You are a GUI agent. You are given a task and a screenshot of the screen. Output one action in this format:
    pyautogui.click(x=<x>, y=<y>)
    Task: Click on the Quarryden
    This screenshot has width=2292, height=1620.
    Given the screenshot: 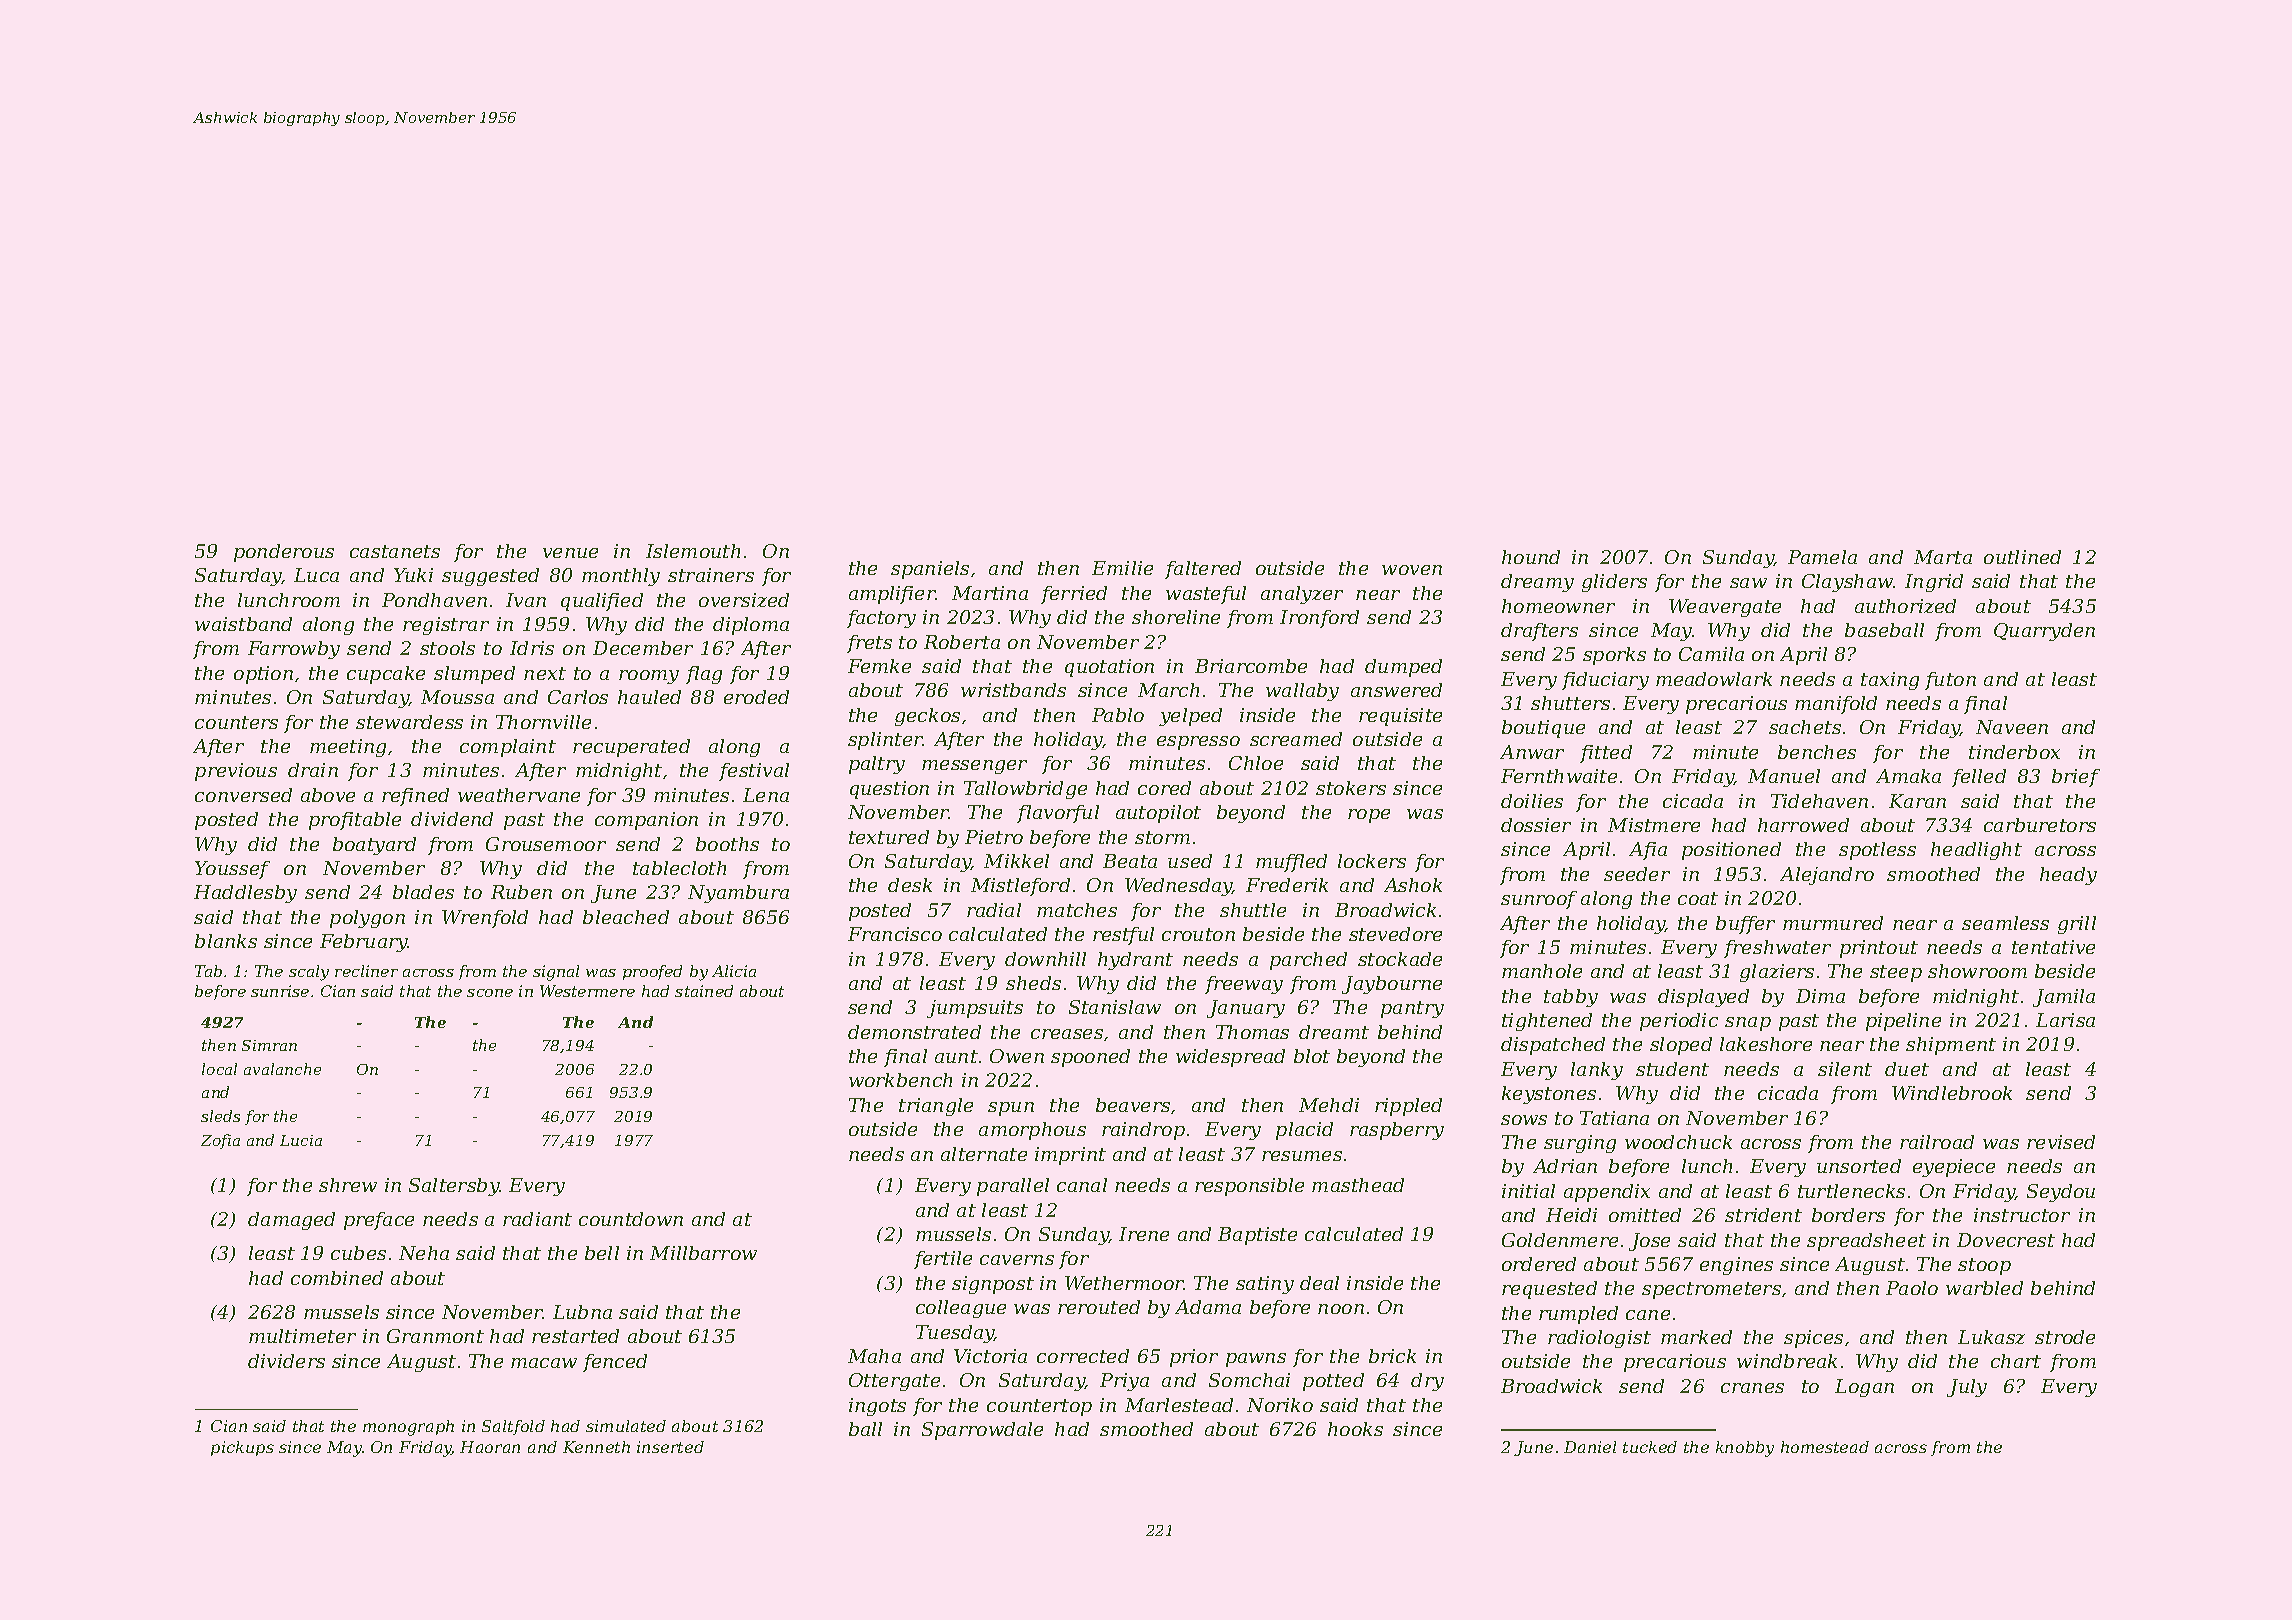 What is the action you would take?
    pyautogui.click(x=2044, y=632)
